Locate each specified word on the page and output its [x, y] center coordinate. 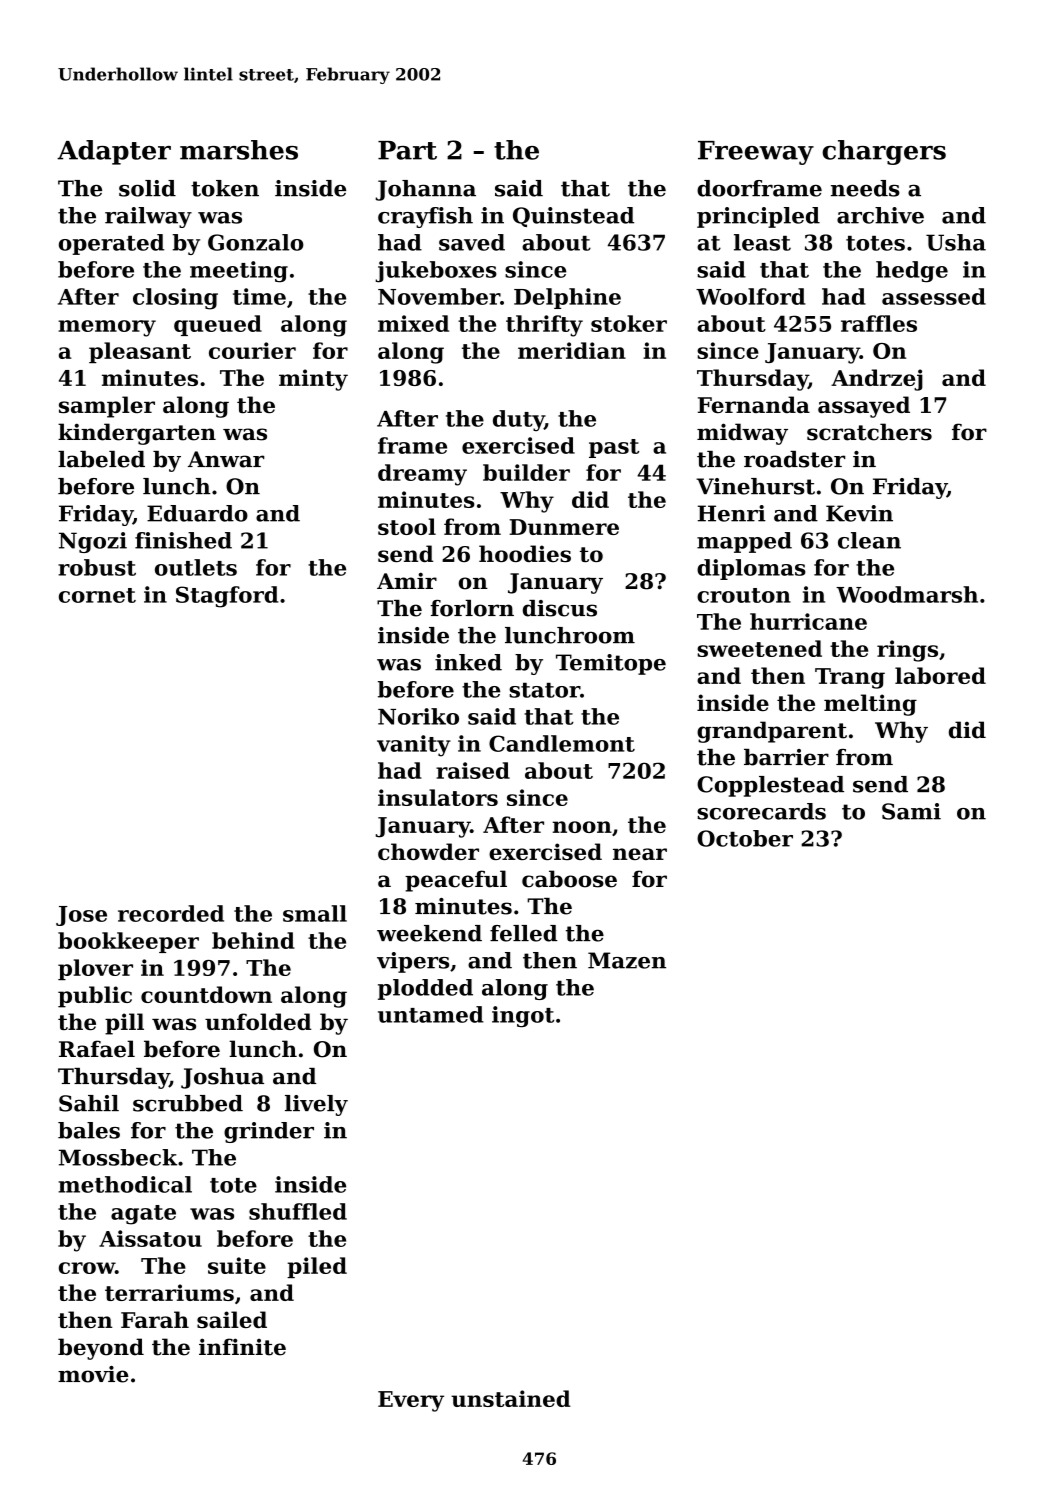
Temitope [611, 664]
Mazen [627, 960]
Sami [911, 811]
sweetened [759, 648]
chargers [884, 152]
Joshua [222, 1078]
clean [869, 540]
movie [93, 1374]
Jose [81, 916]
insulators [438, 797]
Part [407, 150]
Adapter [114, 152]
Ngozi [93, 542]
